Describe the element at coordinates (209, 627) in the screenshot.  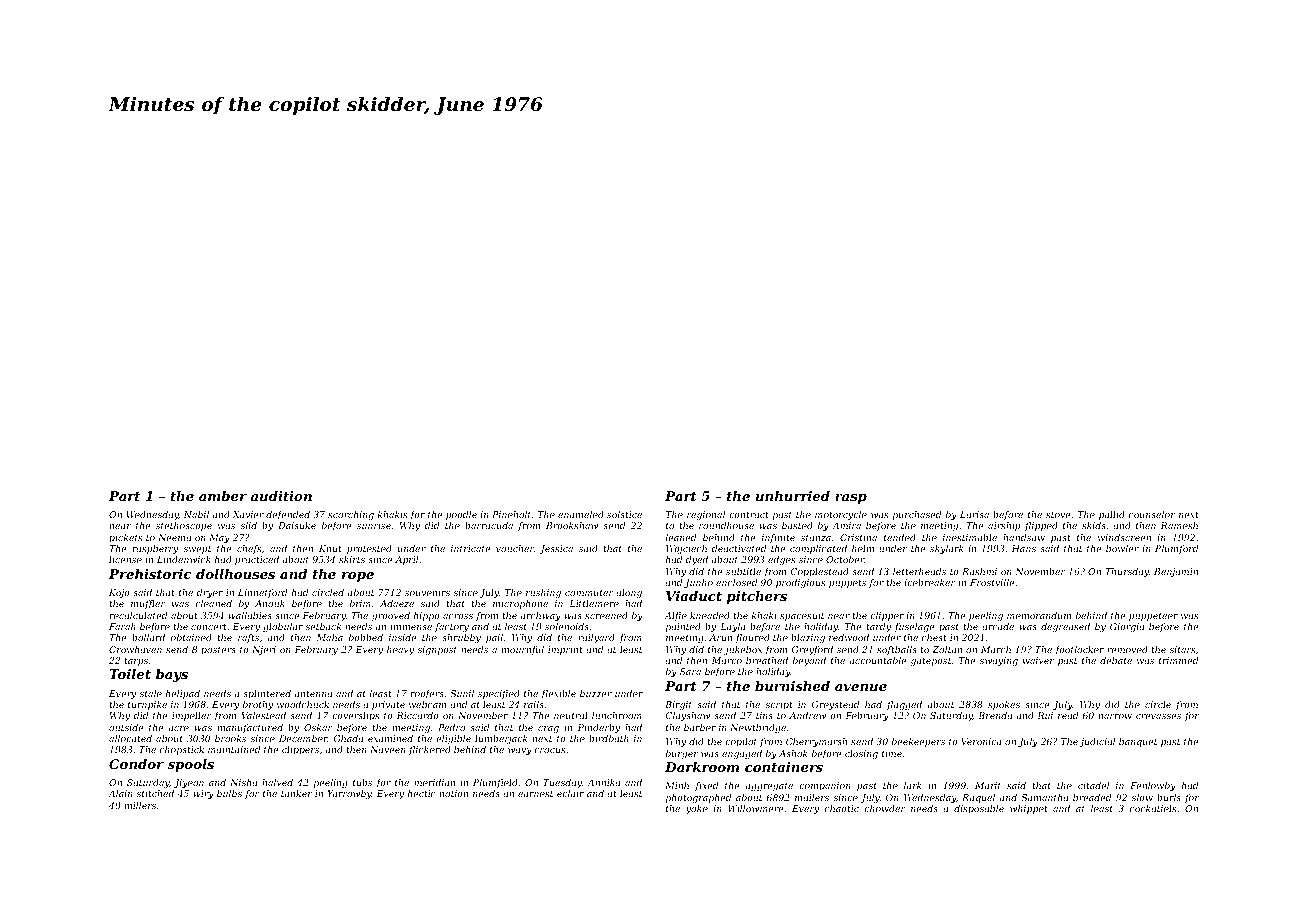
I see `concert` at that location.
